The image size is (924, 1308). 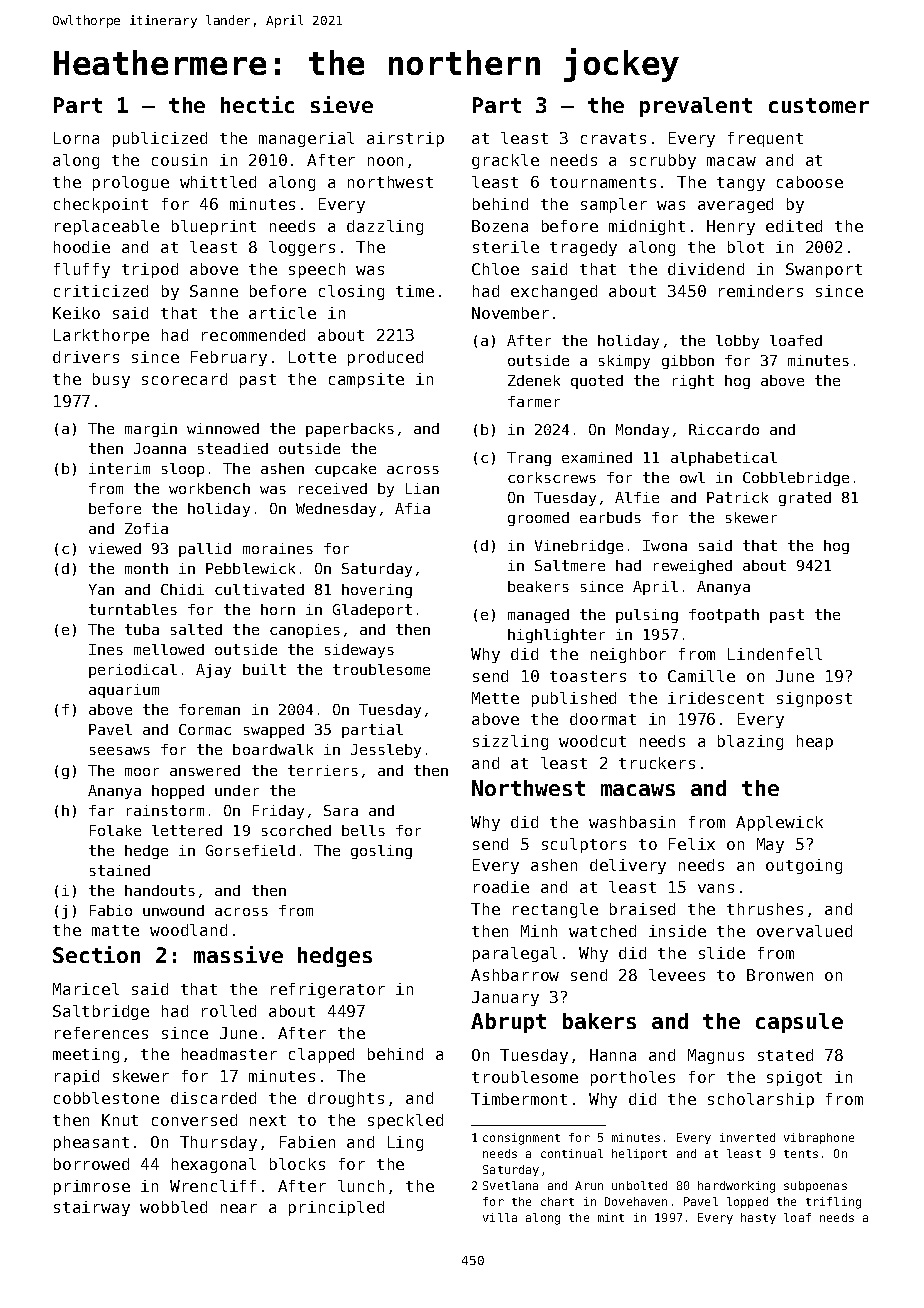 I want to click on matte, so click(x=115, y=930).
